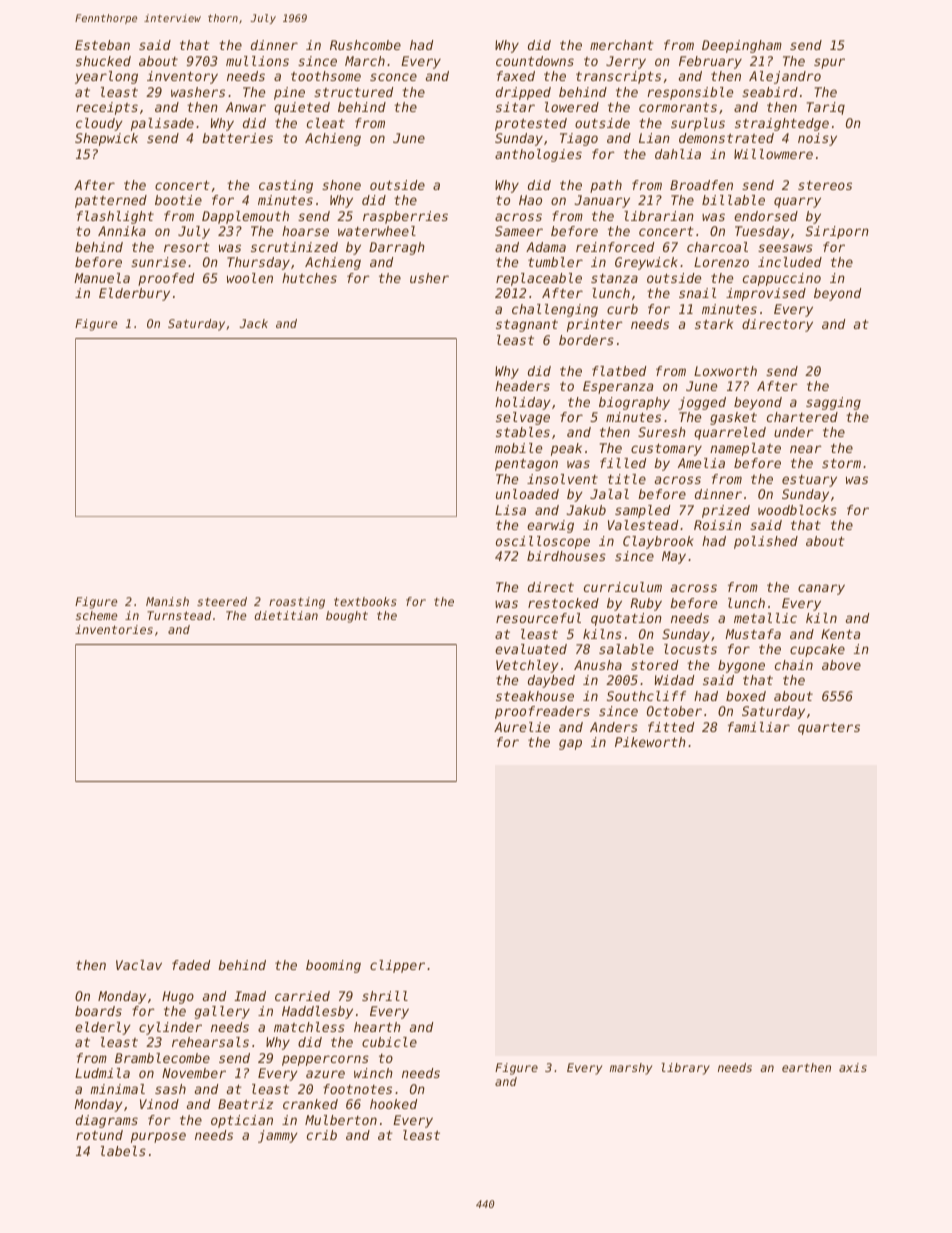  I want to click on marshy, so click(631, 1069).
